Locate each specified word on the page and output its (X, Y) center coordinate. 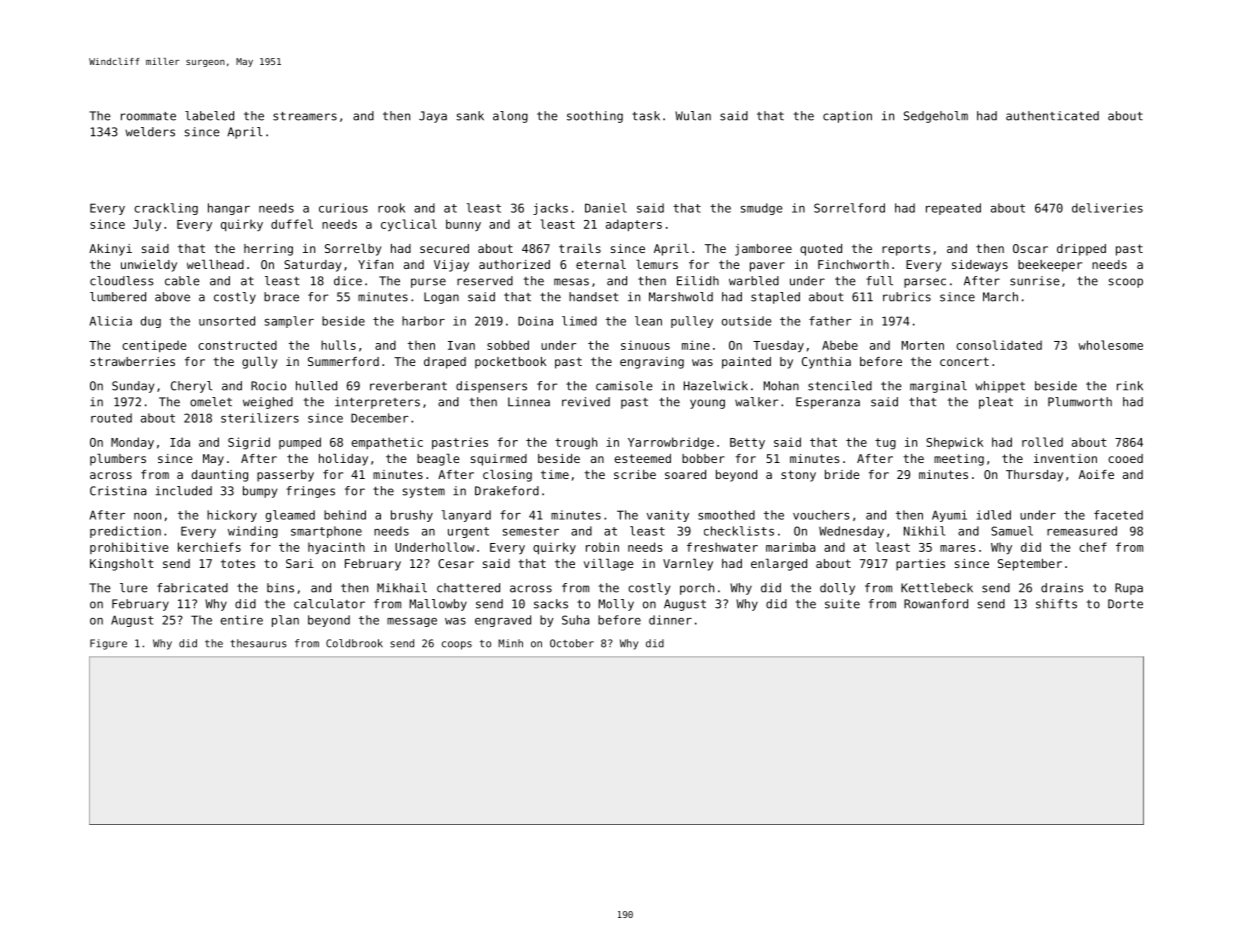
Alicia (111, 321)
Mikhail (402, 588)
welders (150, 132)
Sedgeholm (936, 117)
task (646, 116)
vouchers (821, 515)
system (423, 492)
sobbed (508, 345)
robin (602, 547)
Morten (922, 345)
